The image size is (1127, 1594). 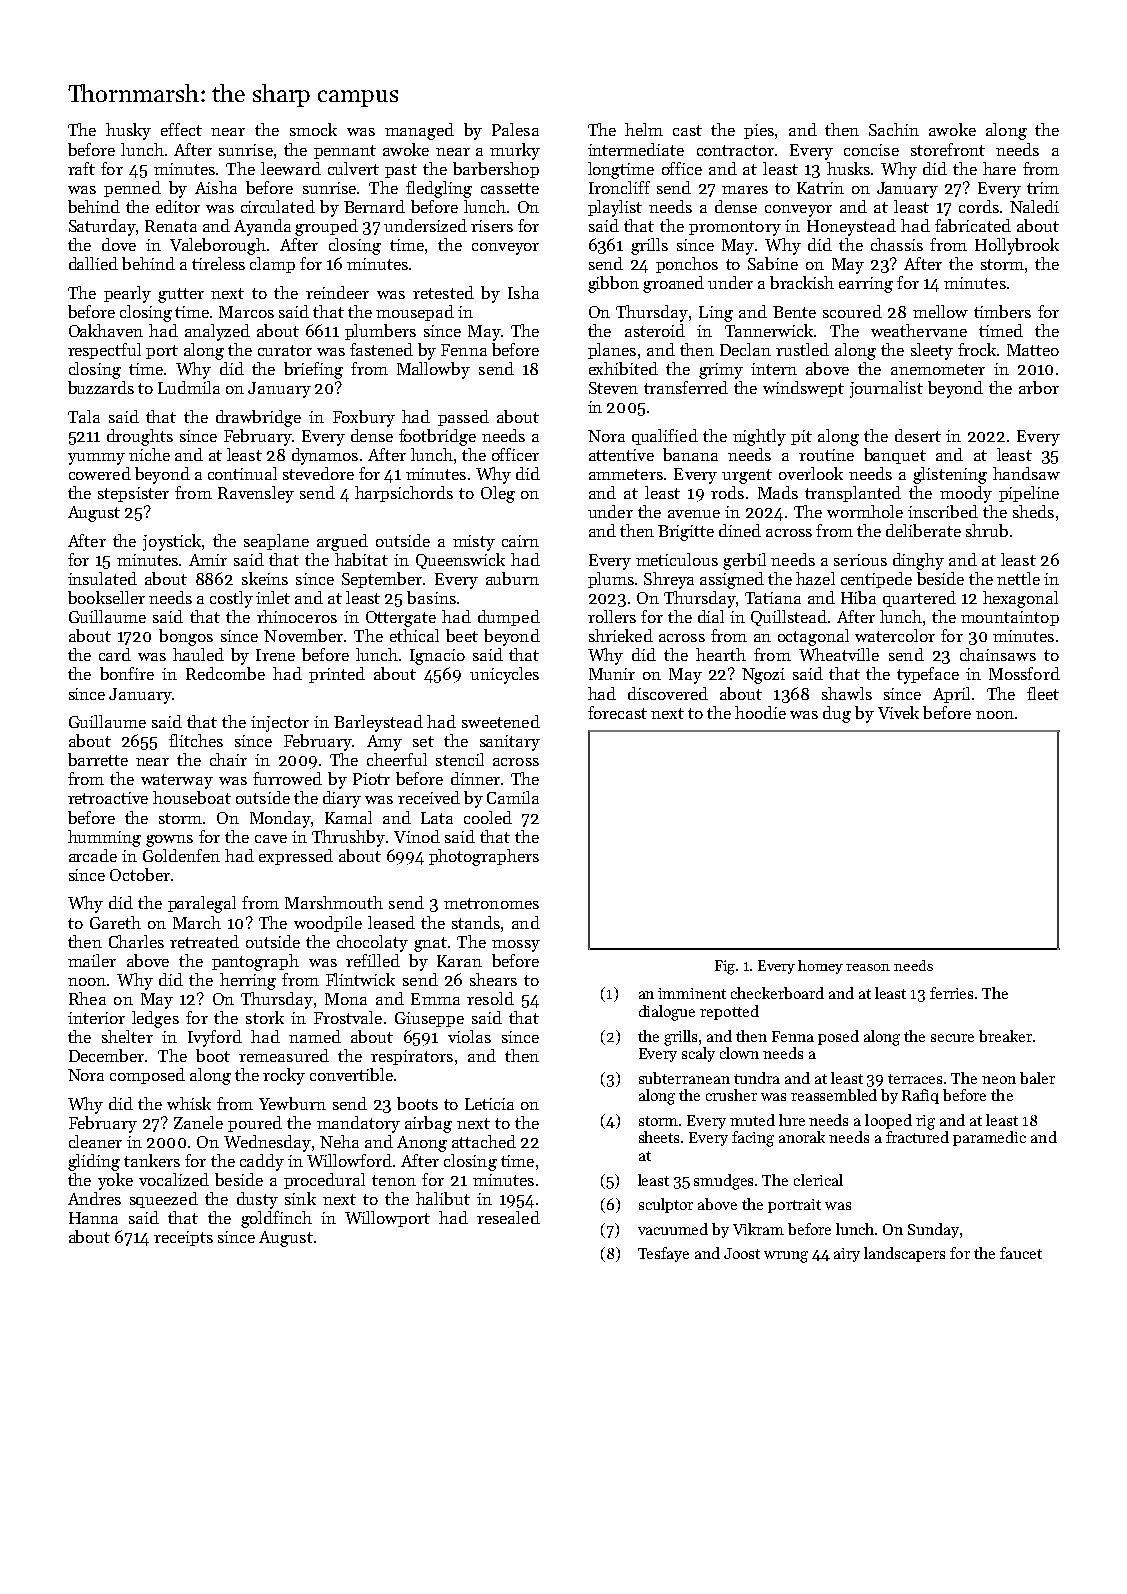 I want to click on clerical, so click(x=818, y=1180).
